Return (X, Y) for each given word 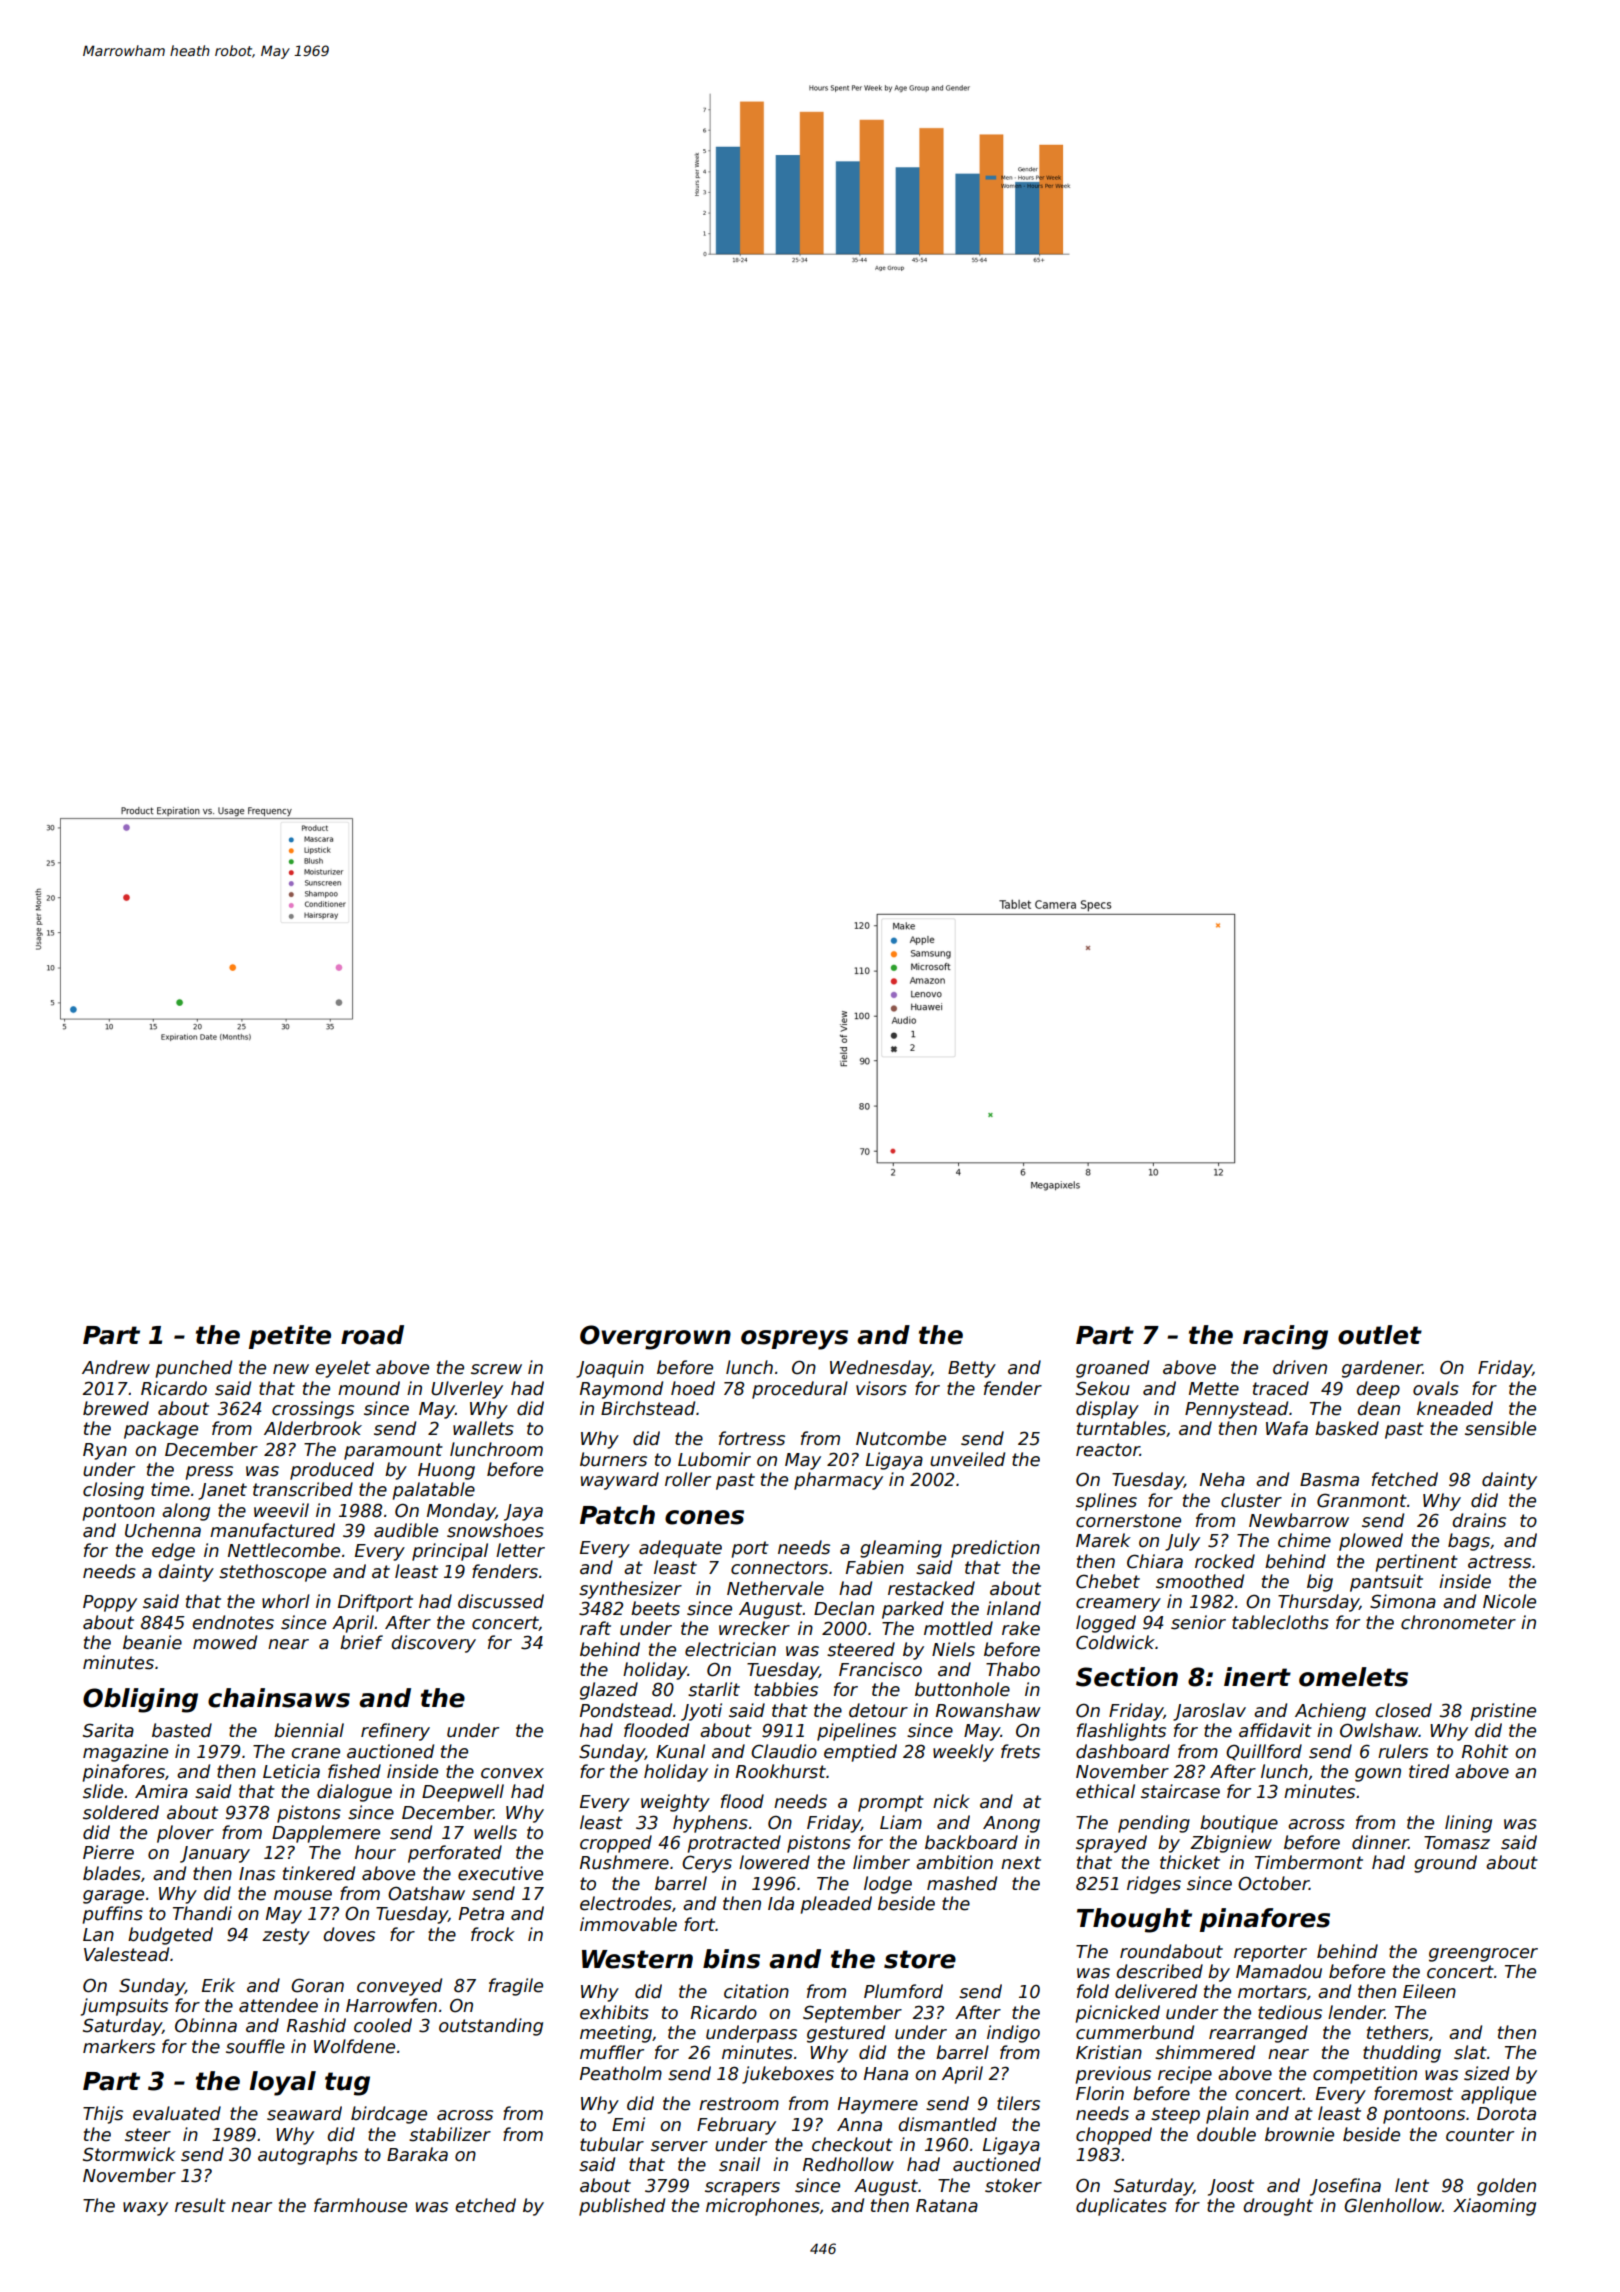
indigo (1013, 2034)
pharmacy (838, 1481)
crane (315, 1753)
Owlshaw (1379, 1730)
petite (290, 1337)
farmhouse (360, 2205)
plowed (1371, 1542)
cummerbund (1135, 2032)
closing (113, 1491)
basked (1347, 1428)
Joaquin (610, 1369)
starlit (714, 1689)
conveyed (399, 1987)
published (622, 2207)
